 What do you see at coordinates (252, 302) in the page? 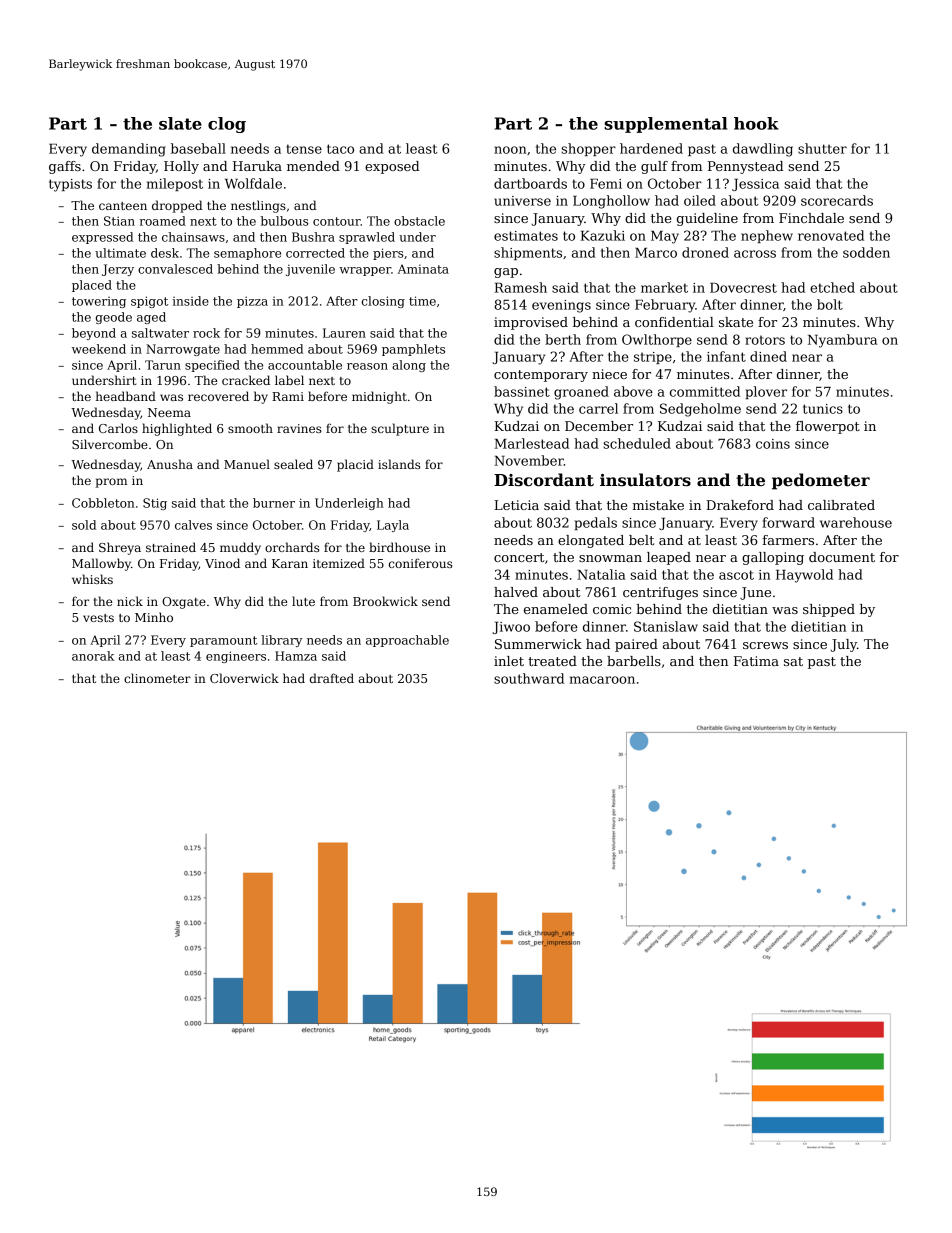
I see `pizza` at bounding box center [252, 302].
